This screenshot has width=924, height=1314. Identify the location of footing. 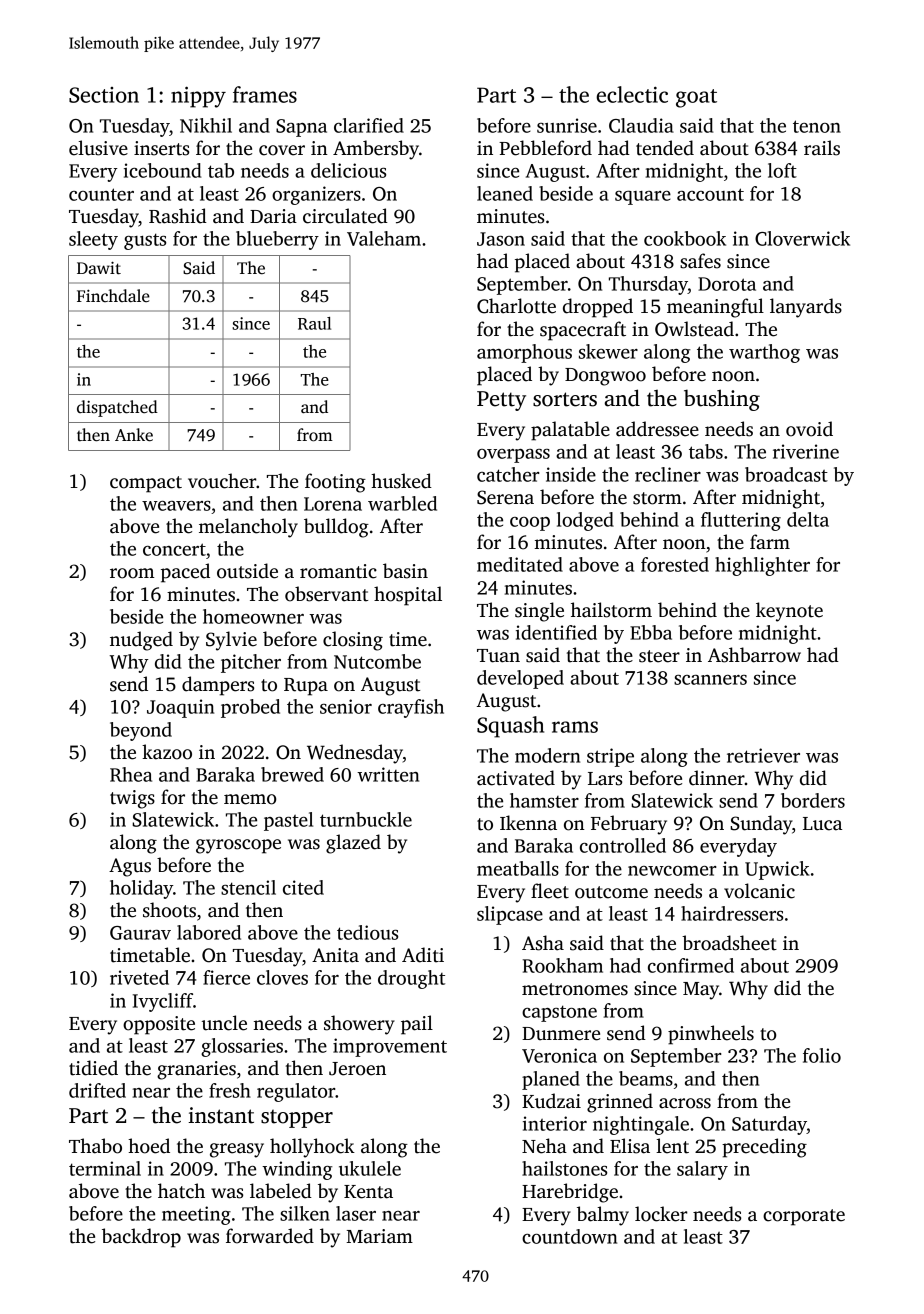
(335, 483).
